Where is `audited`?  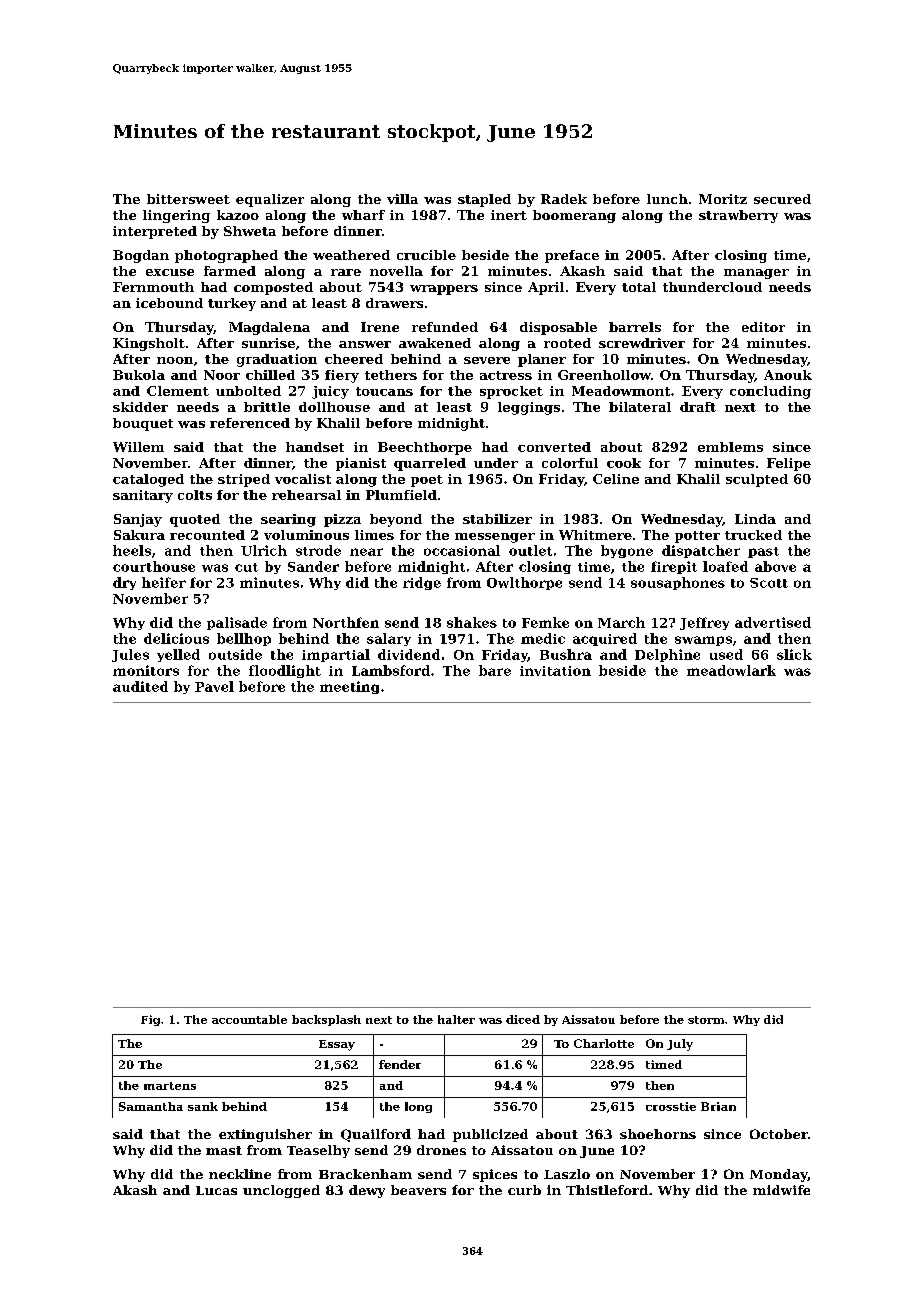 audited is located at coordinates (140, 686).
